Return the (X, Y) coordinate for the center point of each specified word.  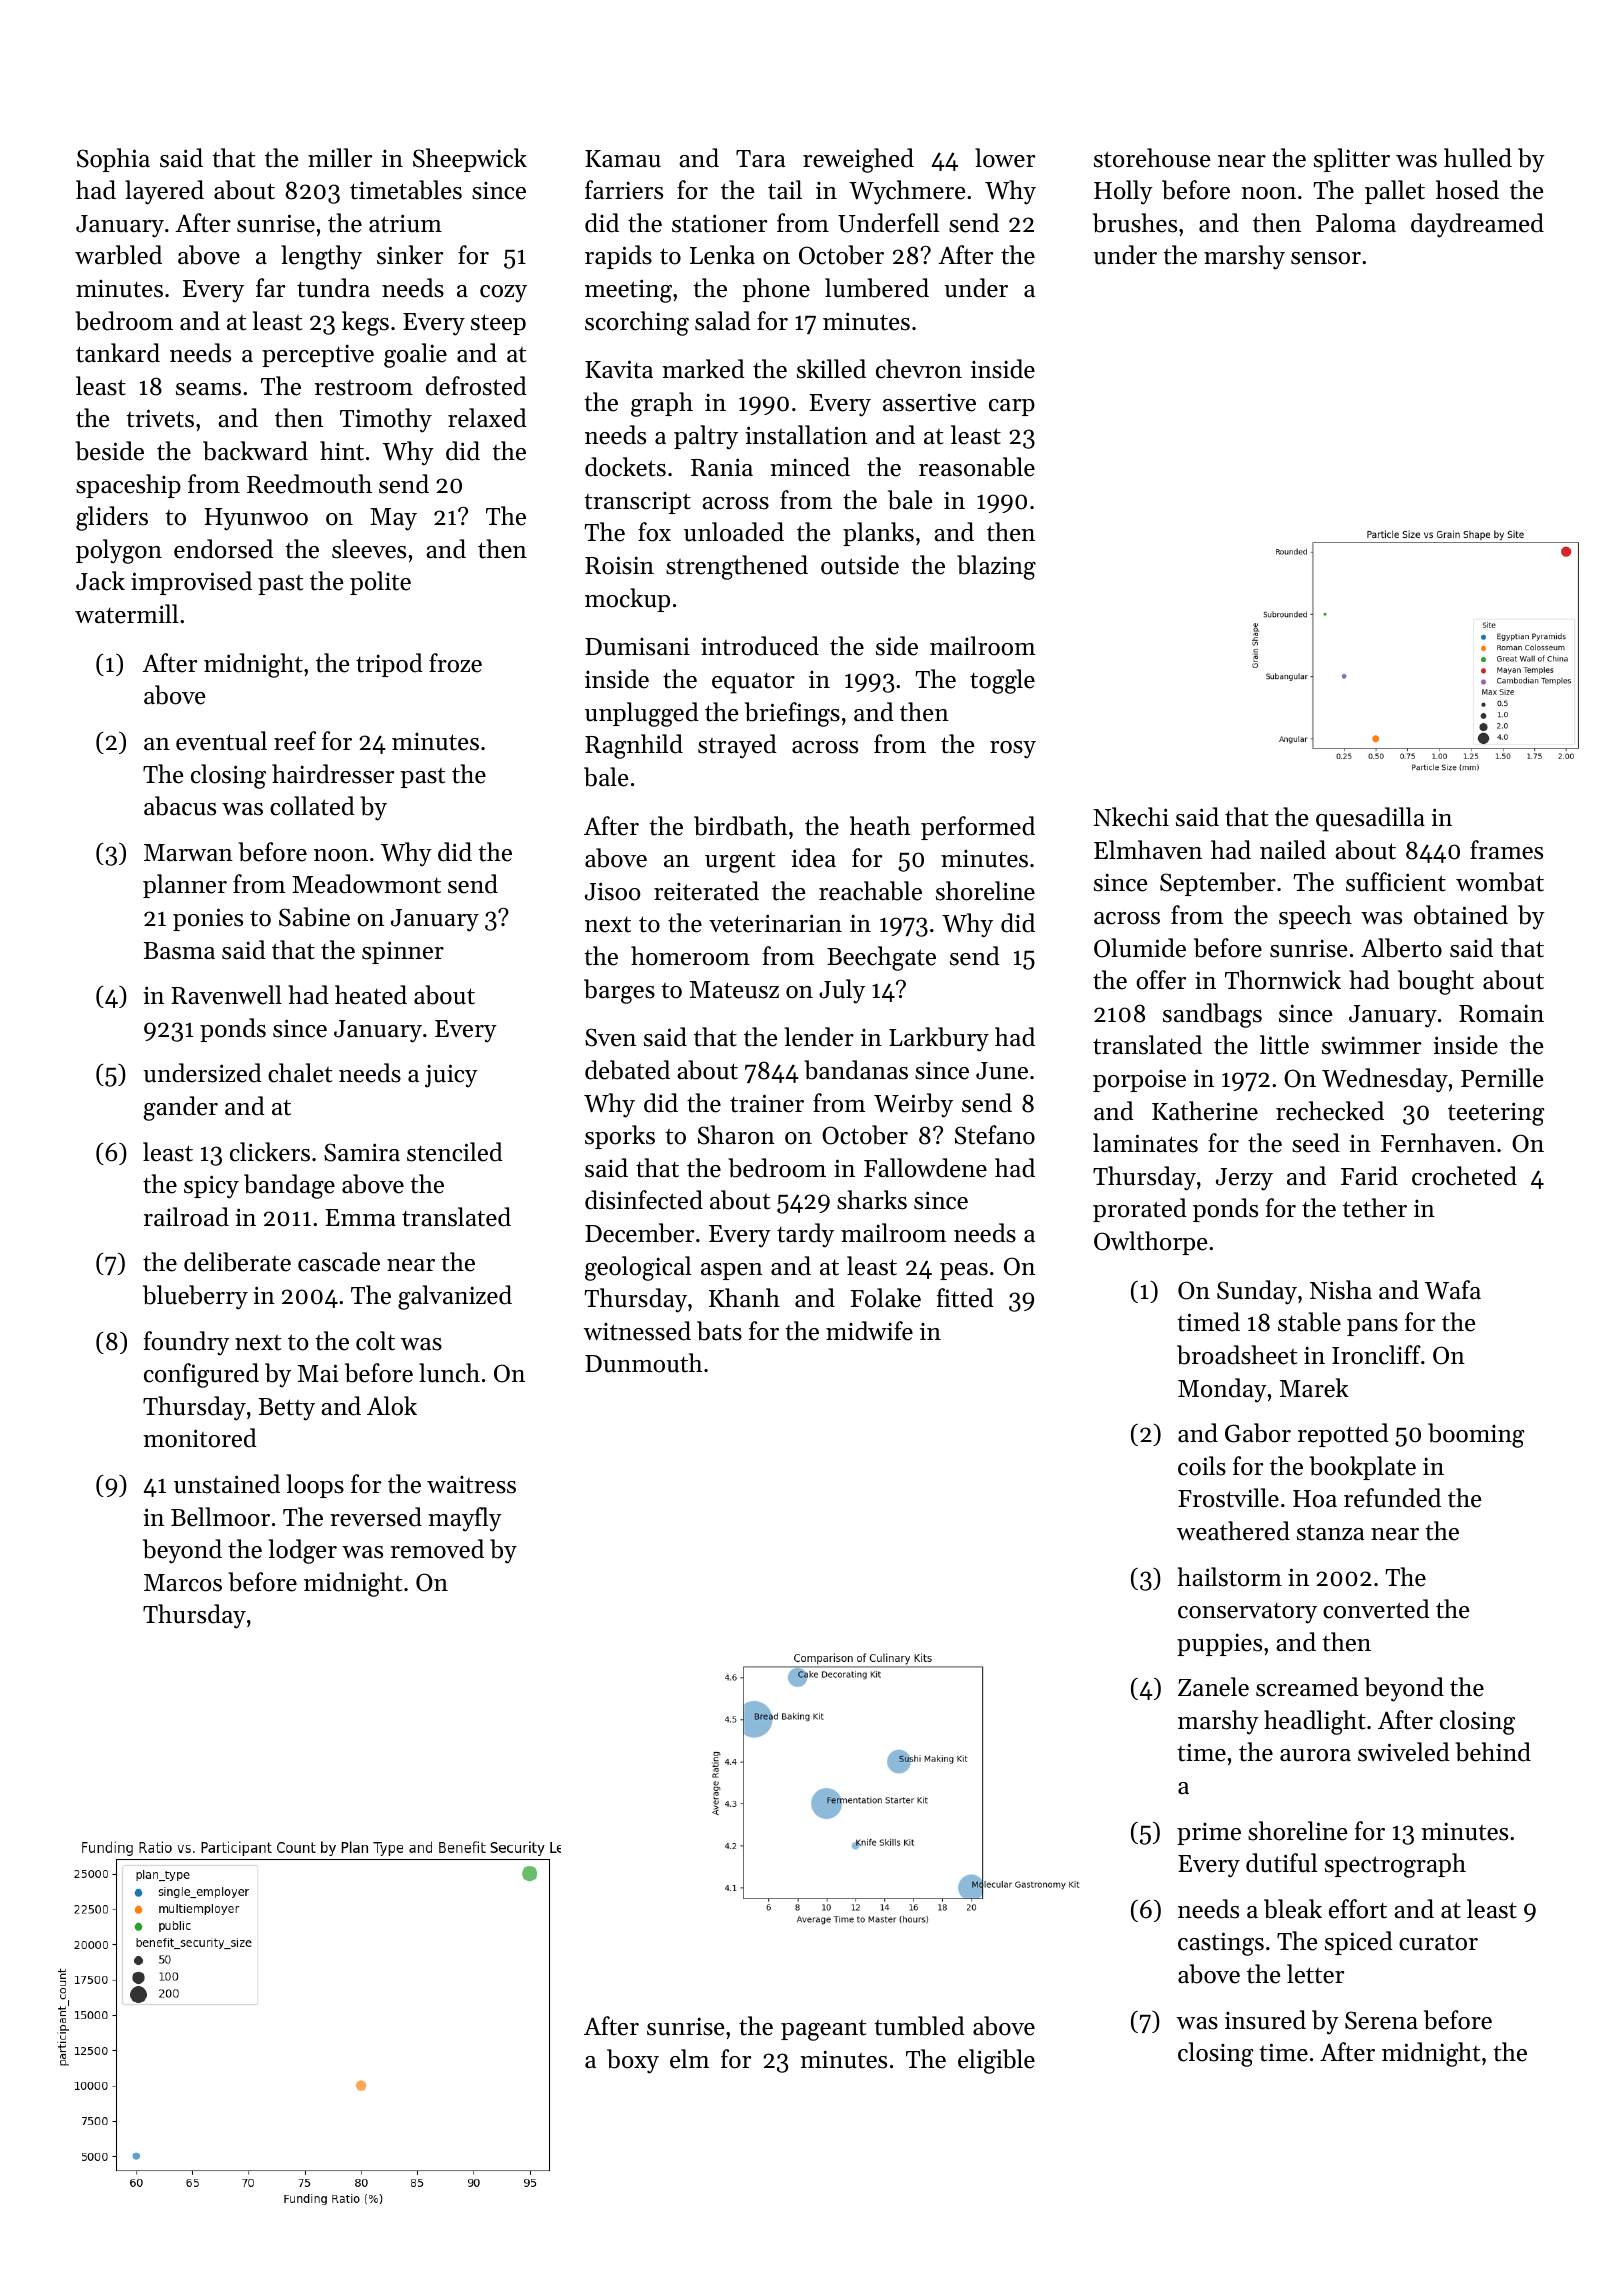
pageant (823, 2030)
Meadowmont (366, 884)
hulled (1478, 158)
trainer (767, 1103)
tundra (333, 288)
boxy (633, 2061)
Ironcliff (1376, 1355)
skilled (831, 369)
